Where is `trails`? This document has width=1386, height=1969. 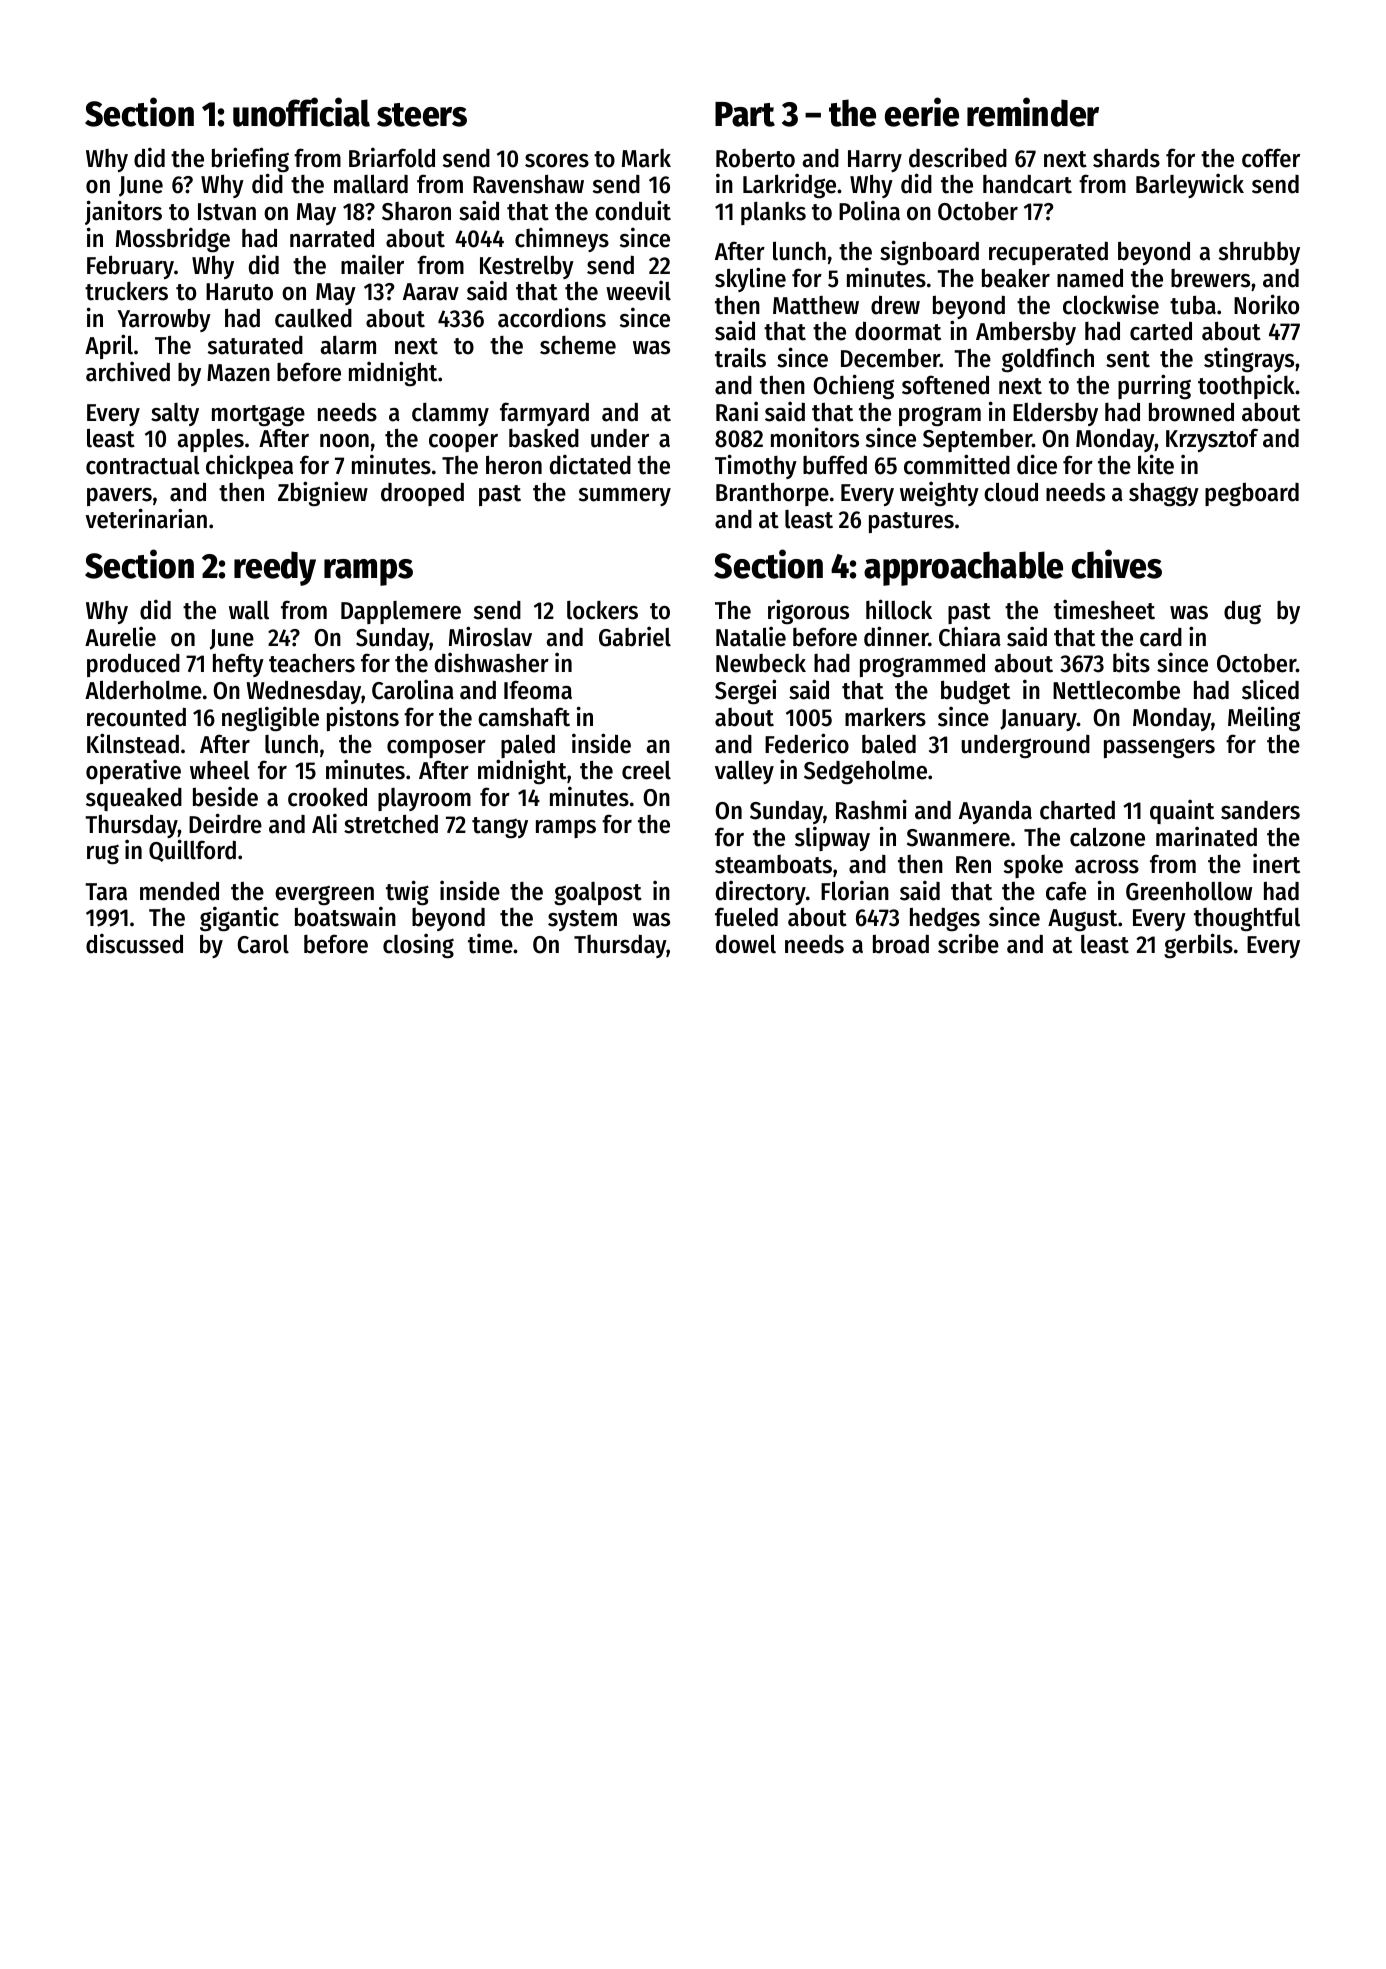
trails is located at coordinates (740, 357).
